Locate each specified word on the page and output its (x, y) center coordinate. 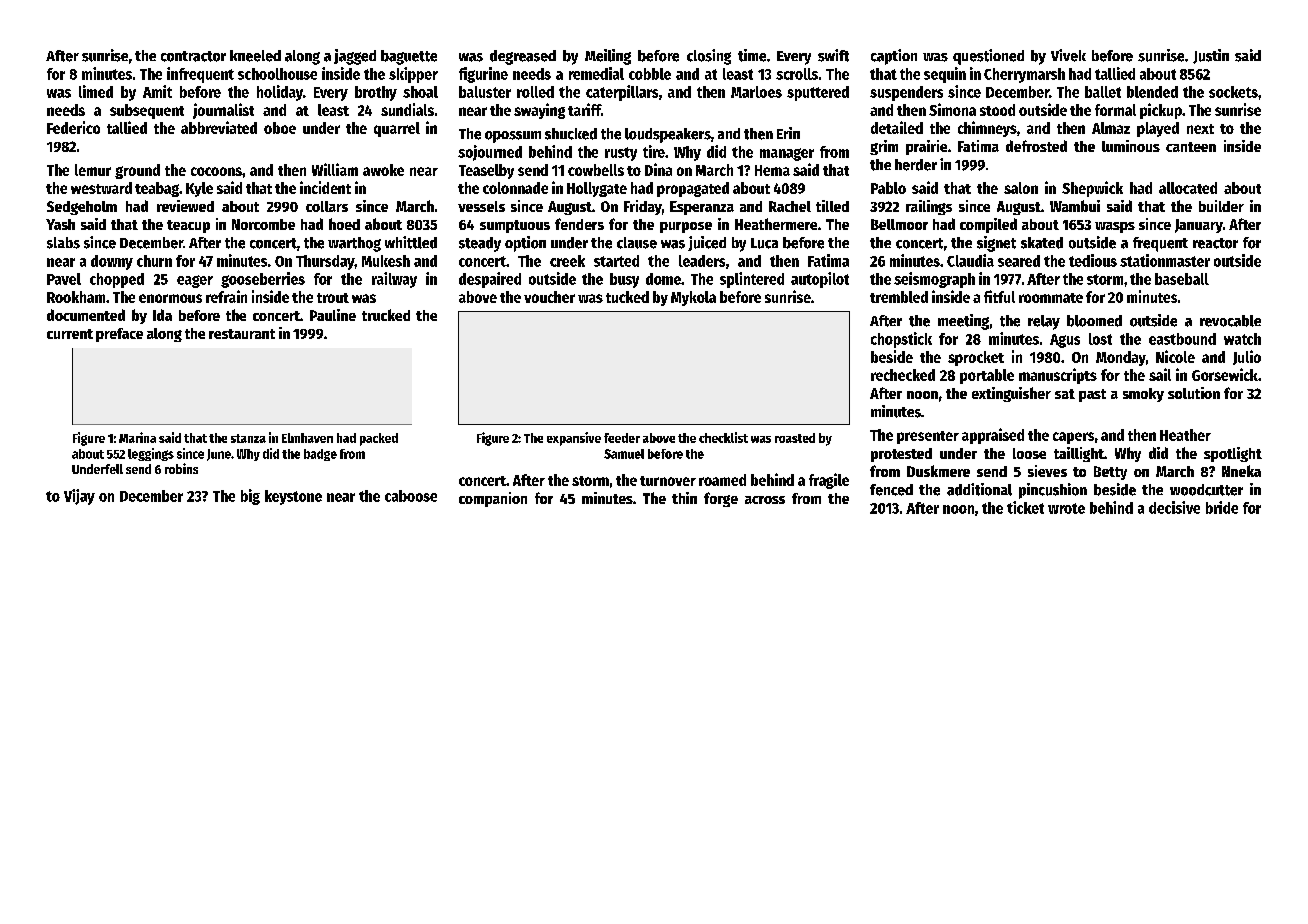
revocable (1230, 321)
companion (493, 499)
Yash (60, 224)
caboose (411, 496)
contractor (193, 56)
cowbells (596, 170)
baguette (409, 57)
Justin (1211, 56)
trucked (386, 315)
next (1200, 129)
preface (119, 335)
